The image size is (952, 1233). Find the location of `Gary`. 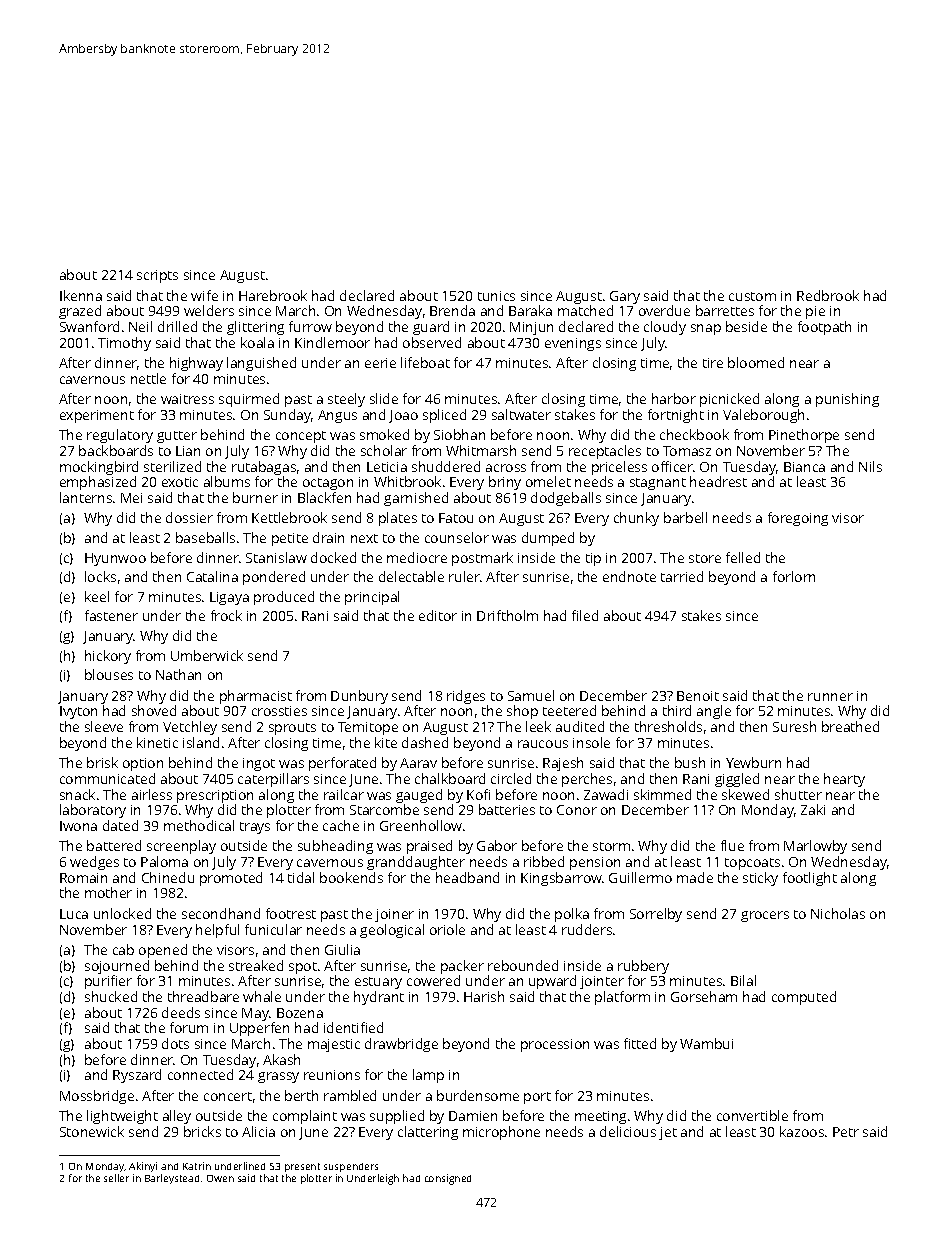

Gary is located at coordinates (625, 297).
